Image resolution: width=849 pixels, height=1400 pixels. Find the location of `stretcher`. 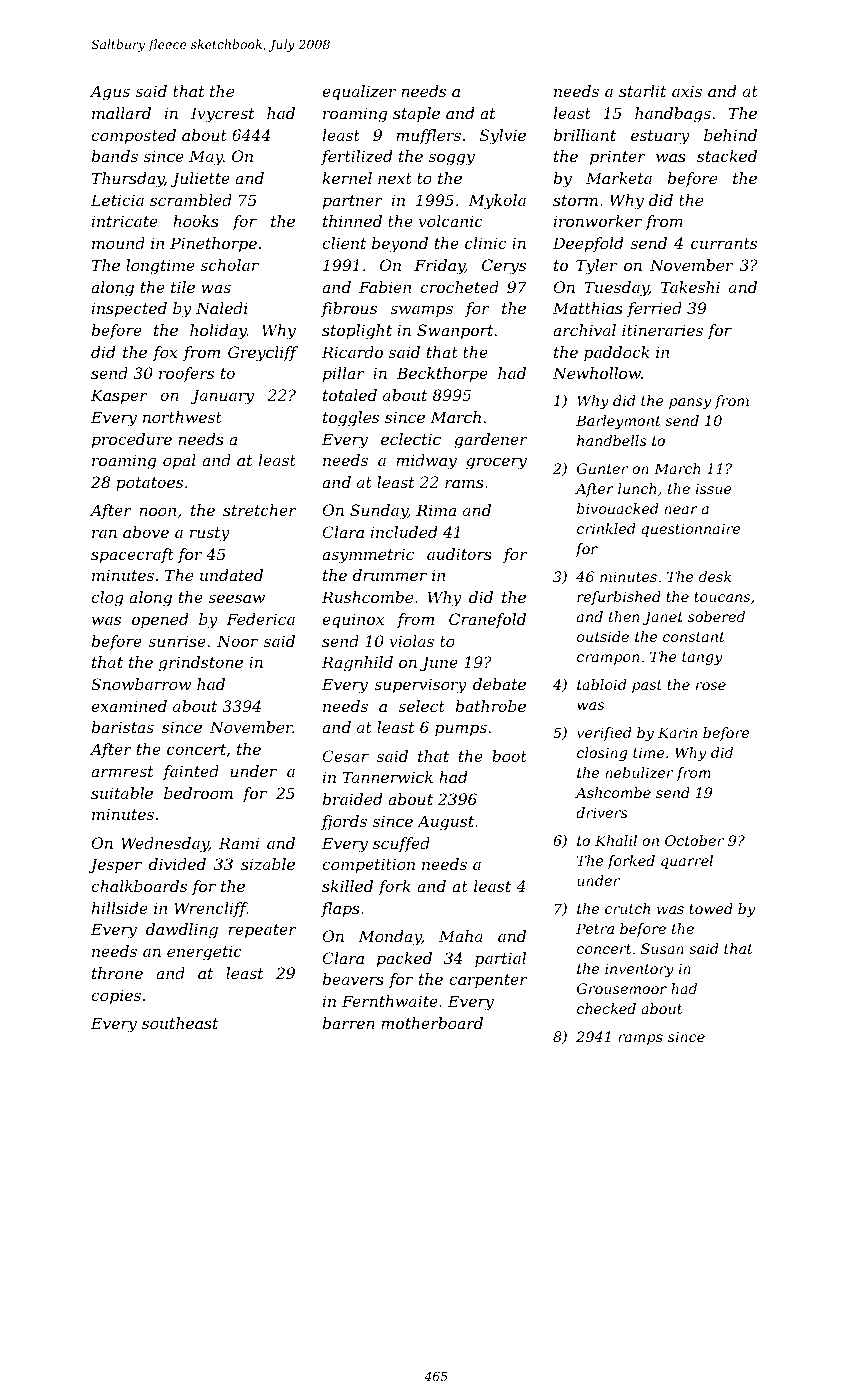

stretcher is located at coordinates (260, 510).
